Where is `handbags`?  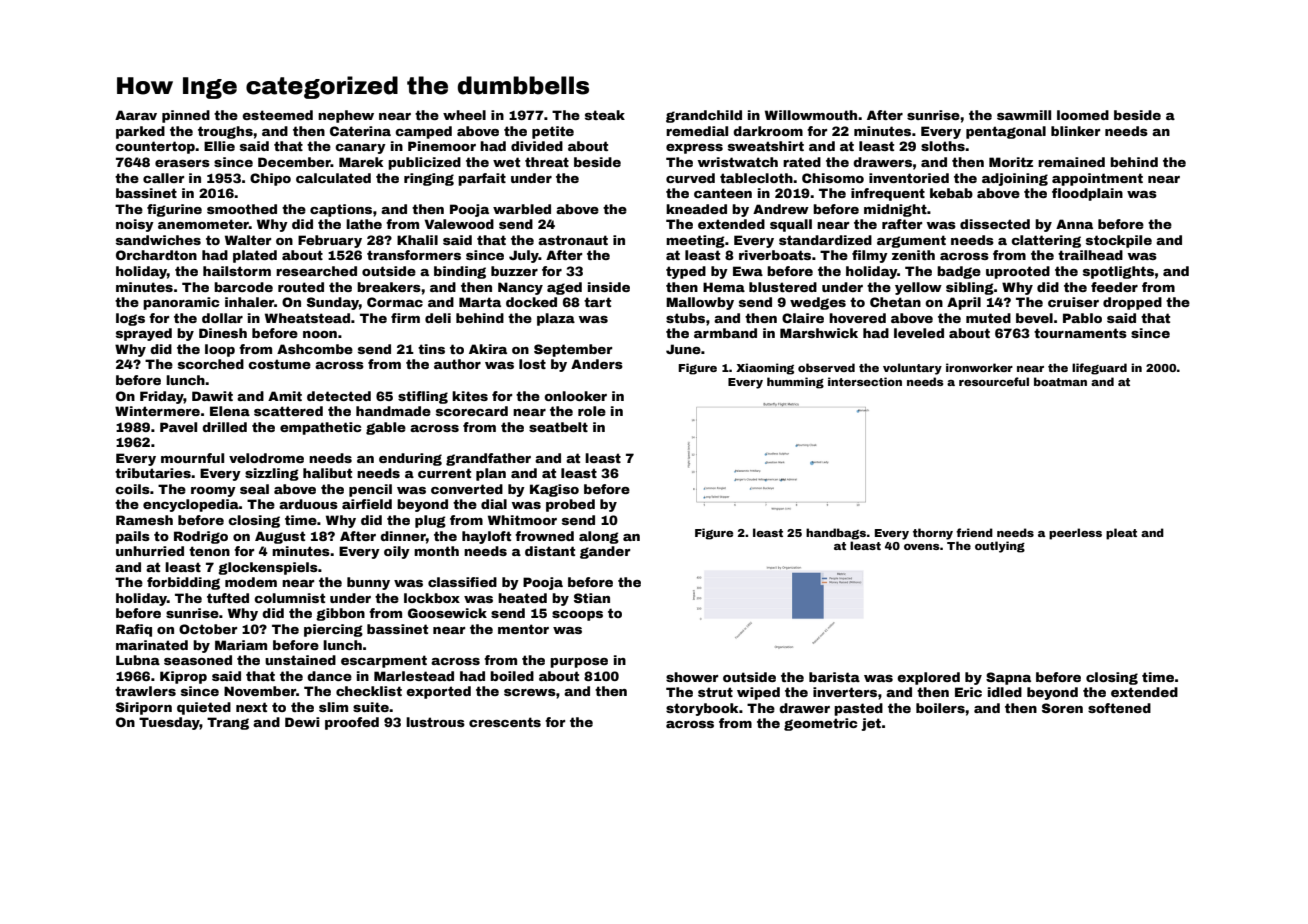
handbags is located at coordinates (836, 534).
